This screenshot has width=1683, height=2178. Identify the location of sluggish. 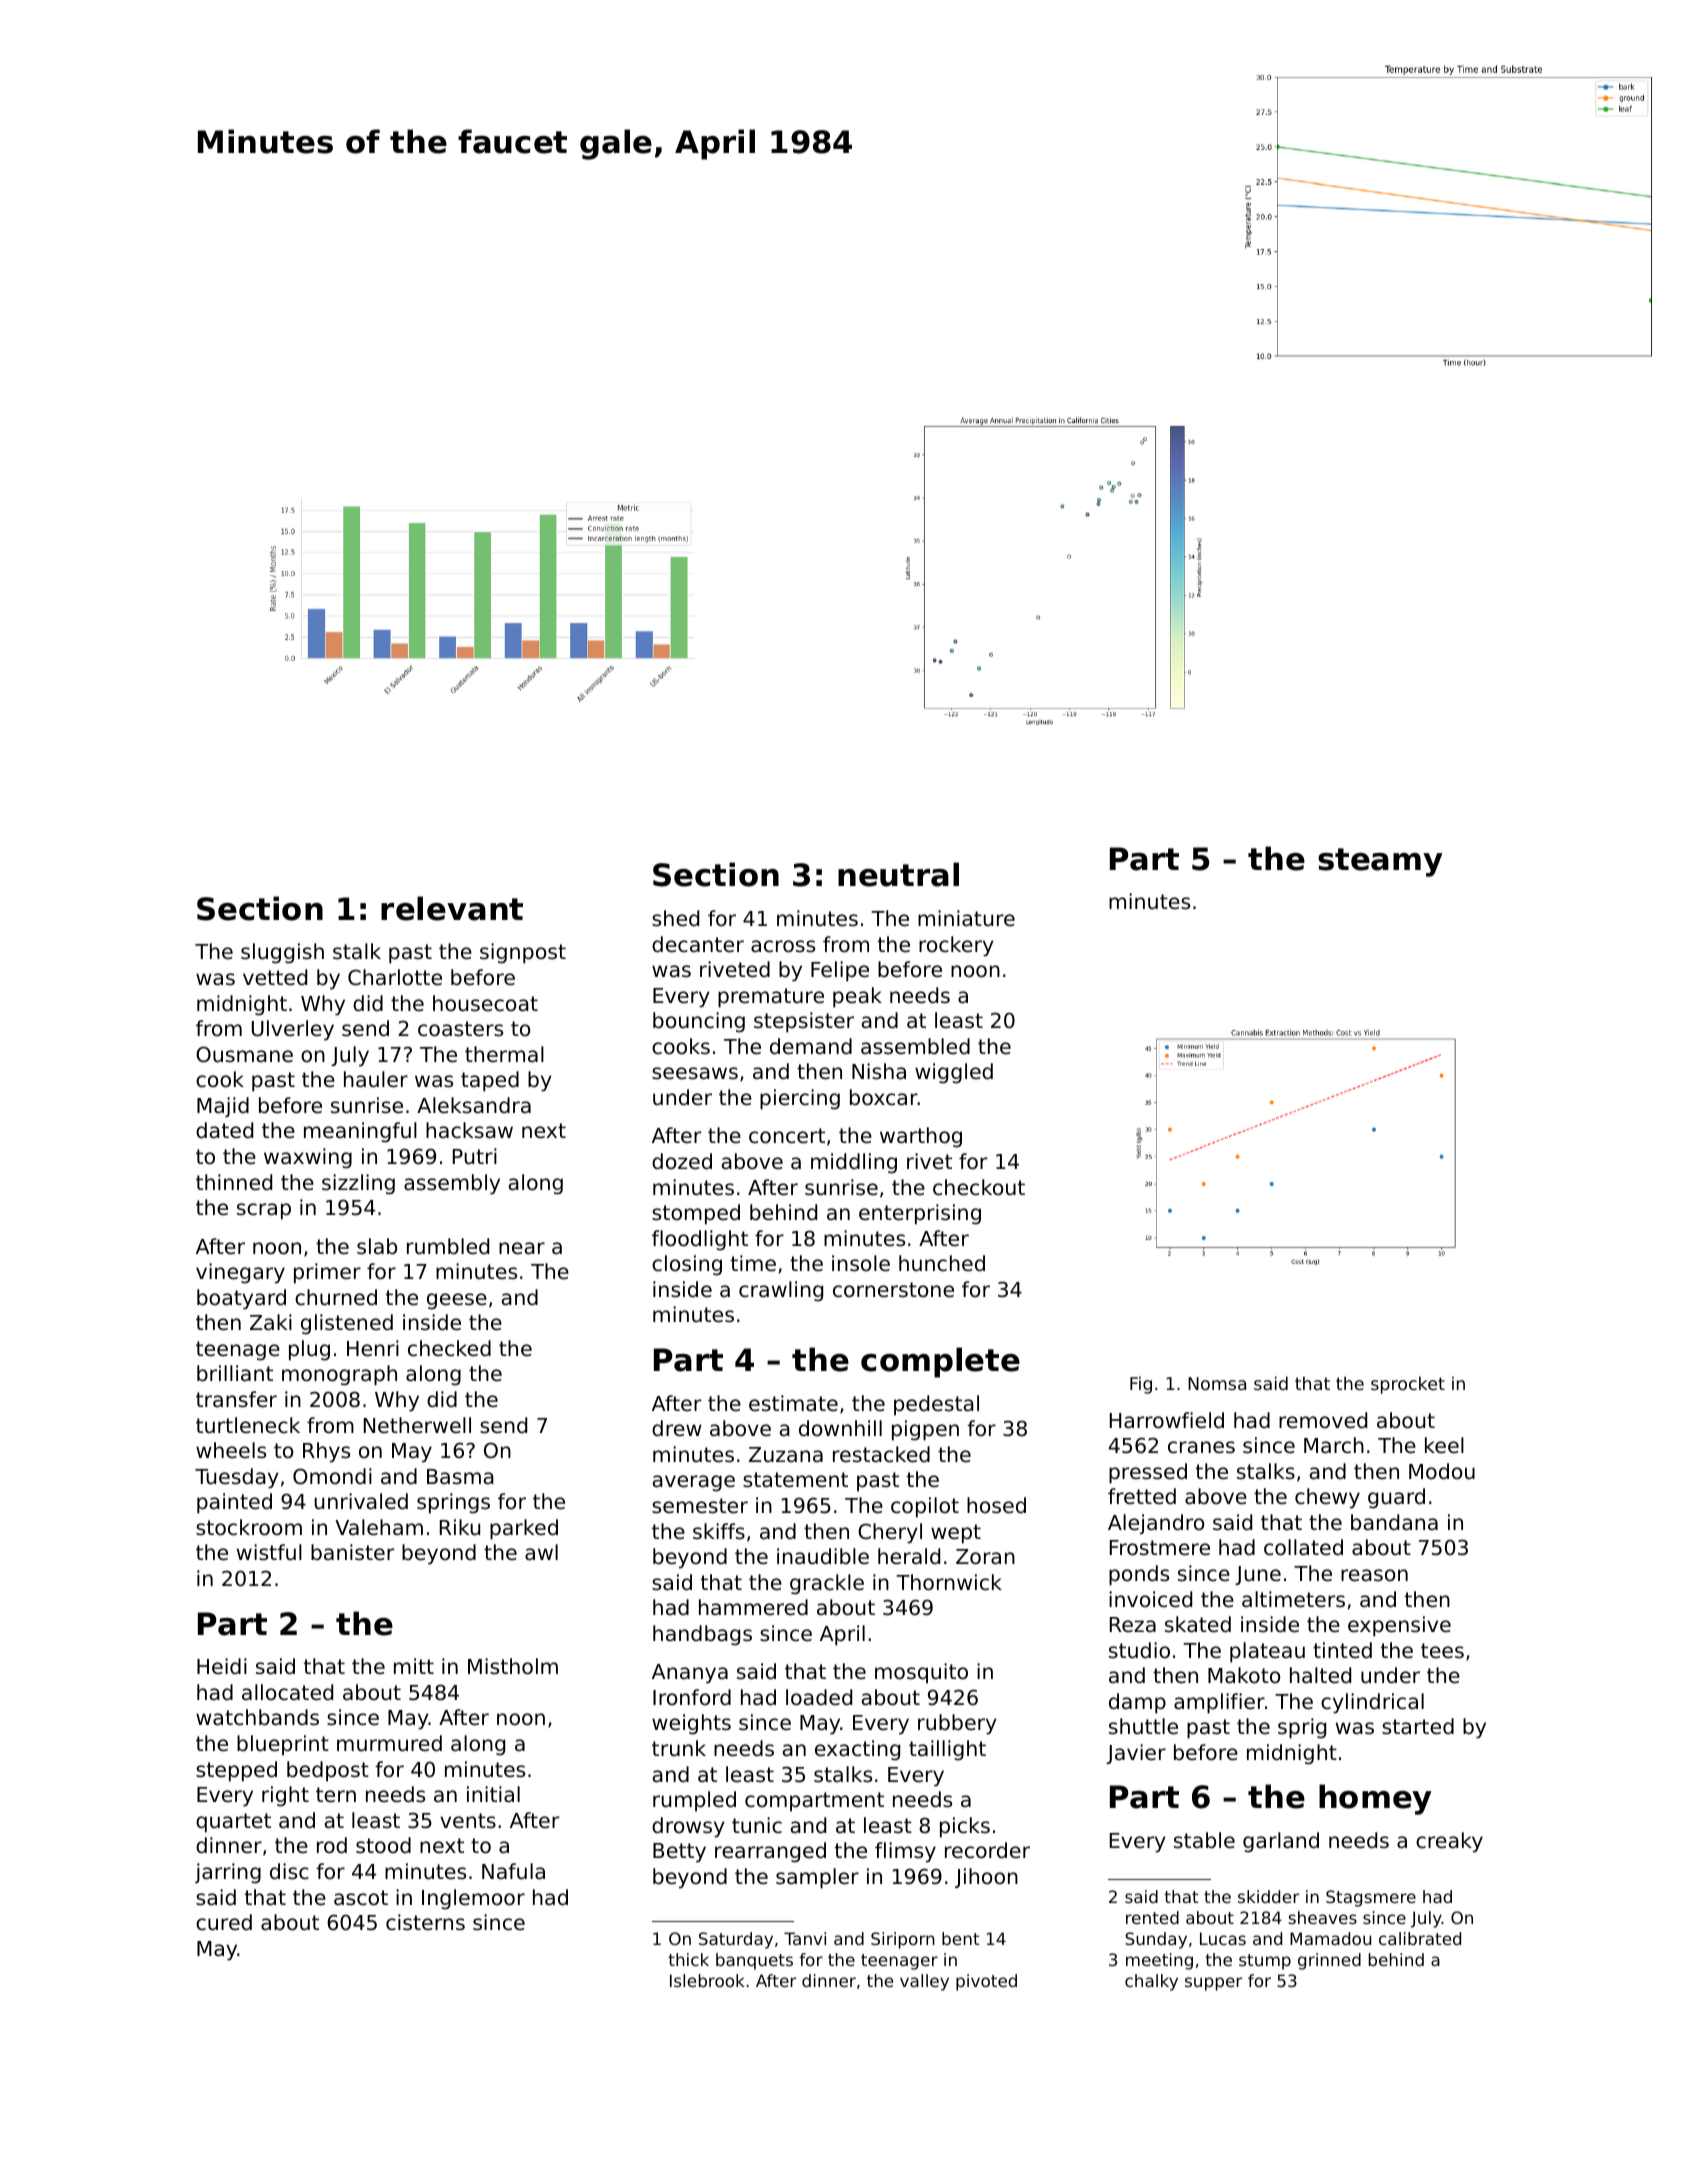
(282, 953).
